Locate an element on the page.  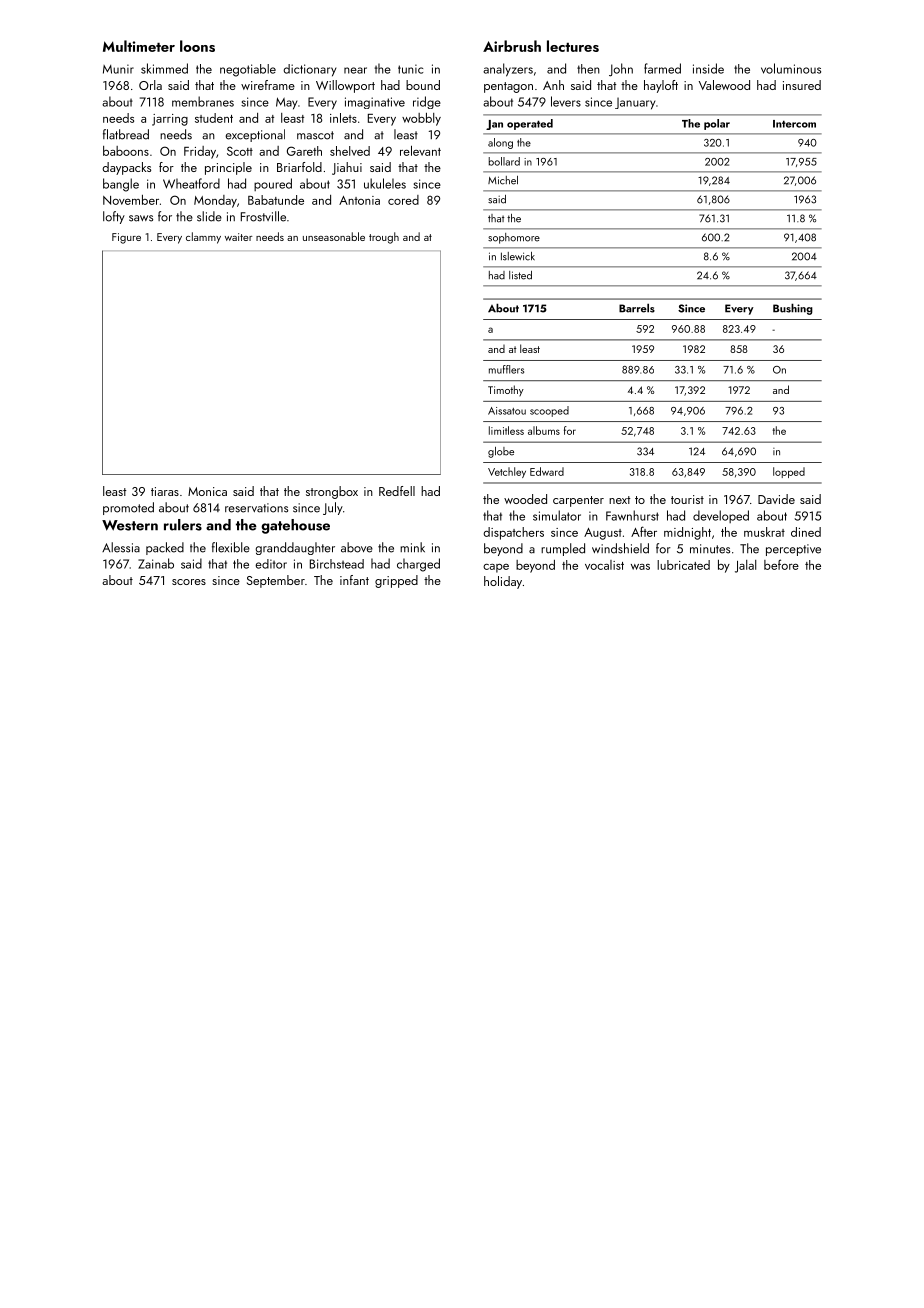
polar is located at coordinates (717, 124).
